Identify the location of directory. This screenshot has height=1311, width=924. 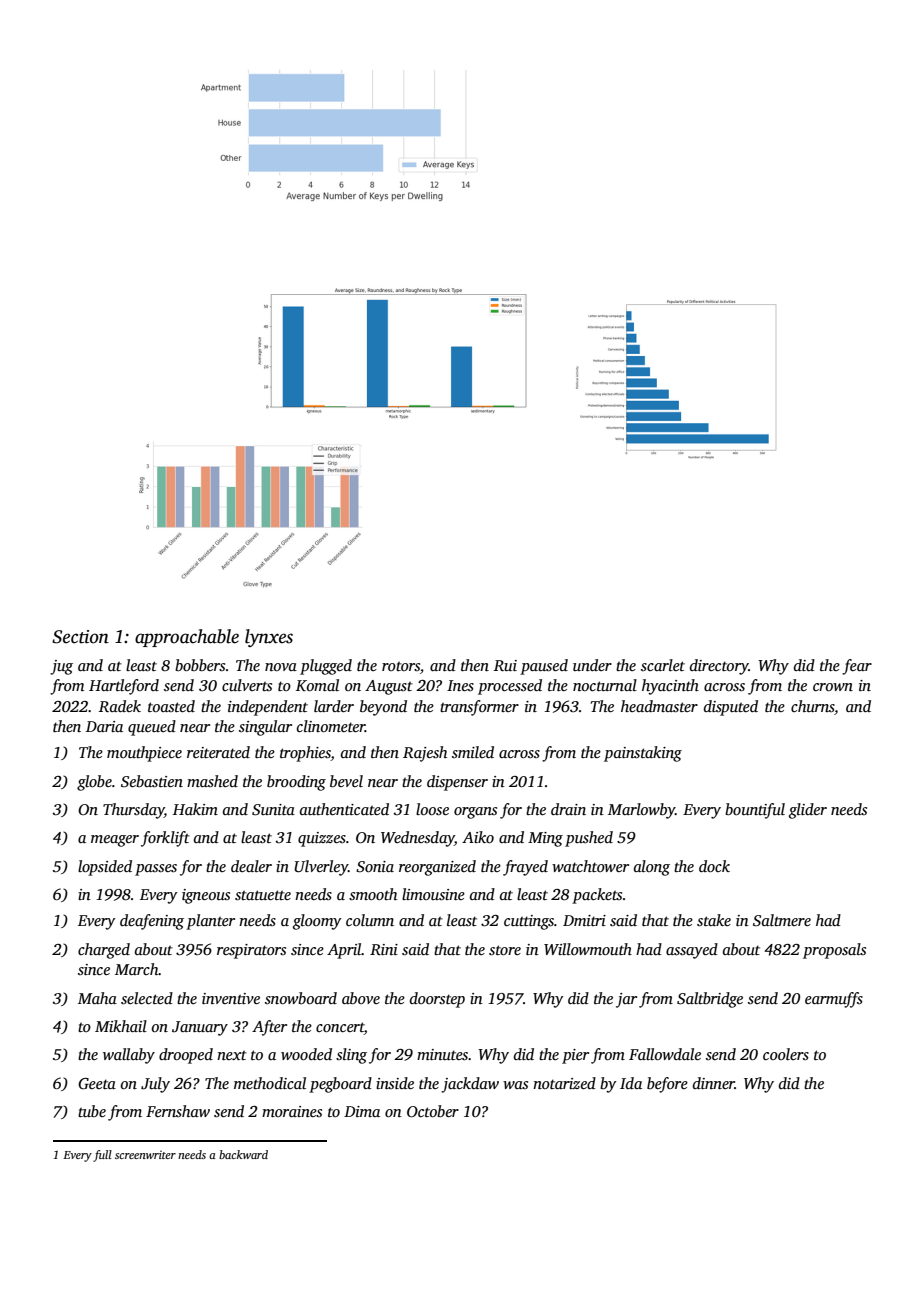
(719, 667).
